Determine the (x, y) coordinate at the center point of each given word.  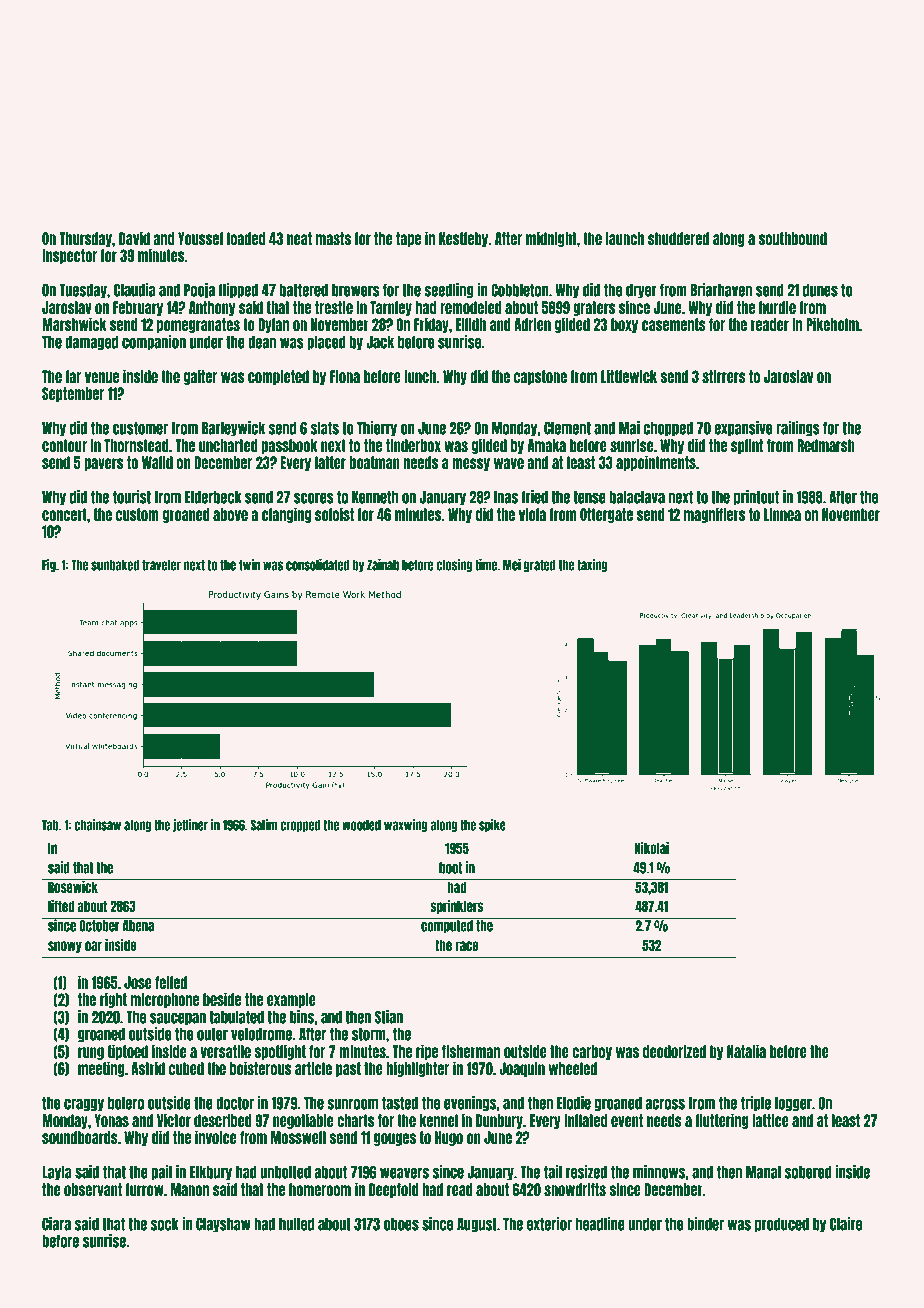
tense (589, 497)
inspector (69, 256)
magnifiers (714, 515)
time (486, 565)
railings (798, 429)
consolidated (318, 565)
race (466, 946)
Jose (138, 982)
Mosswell (298, 1137)
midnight (551, 239)
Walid (157, 462)
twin (249, 565)
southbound (793, 238)
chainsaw (97, 825)
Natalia (746, 1051)
